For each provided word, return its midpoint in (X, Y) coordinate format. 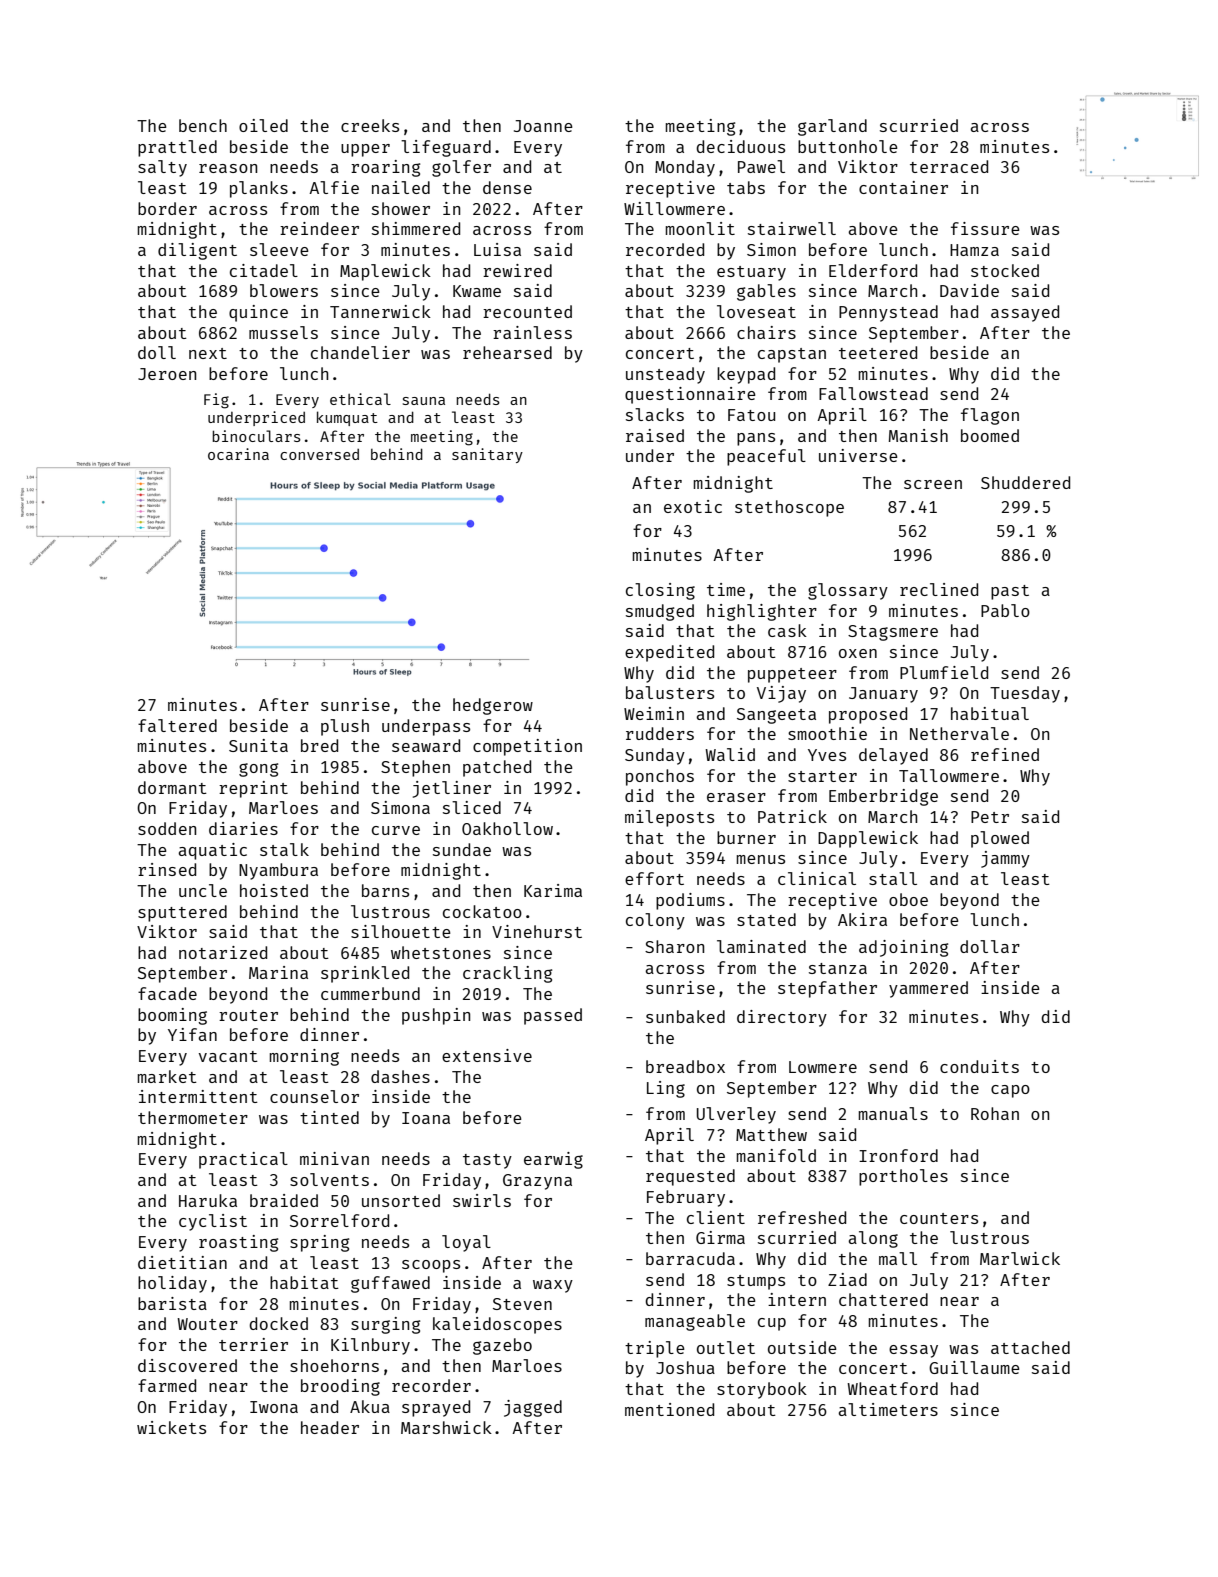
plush (345, 727)
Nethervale (959, 733)
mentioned (669, 1409)
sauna (424, 401)
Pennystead (888, 313)
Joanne (543, 126)
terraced (949, 166)
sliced (472, 807)
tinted (329, 1117)
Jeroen (167, 374)
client (716, 1217)
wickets (171, 1427)
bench (203, 125)
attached (1030, 1347)
